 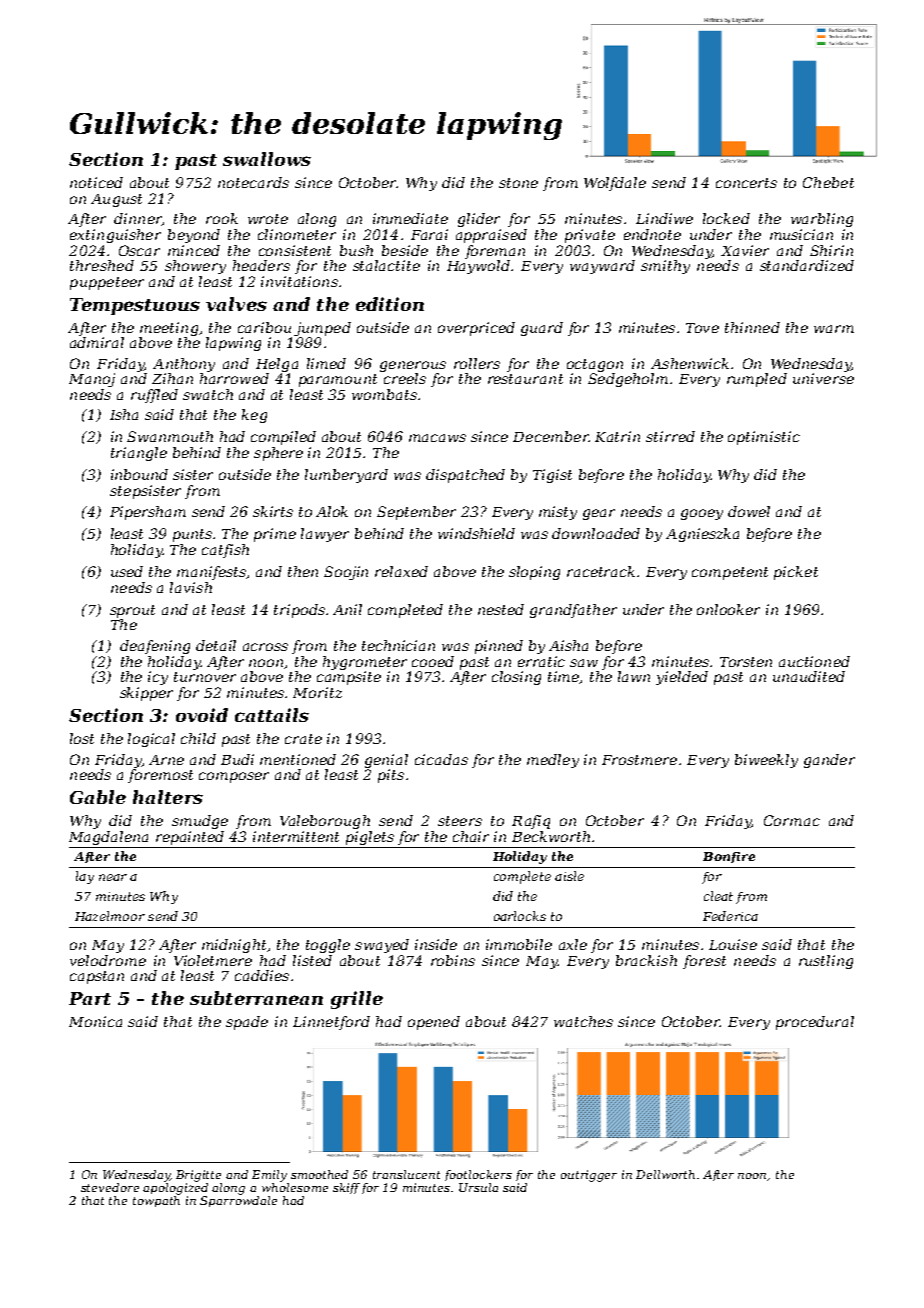 I want to click on Wolfdale, so click(x=615, y=184).
